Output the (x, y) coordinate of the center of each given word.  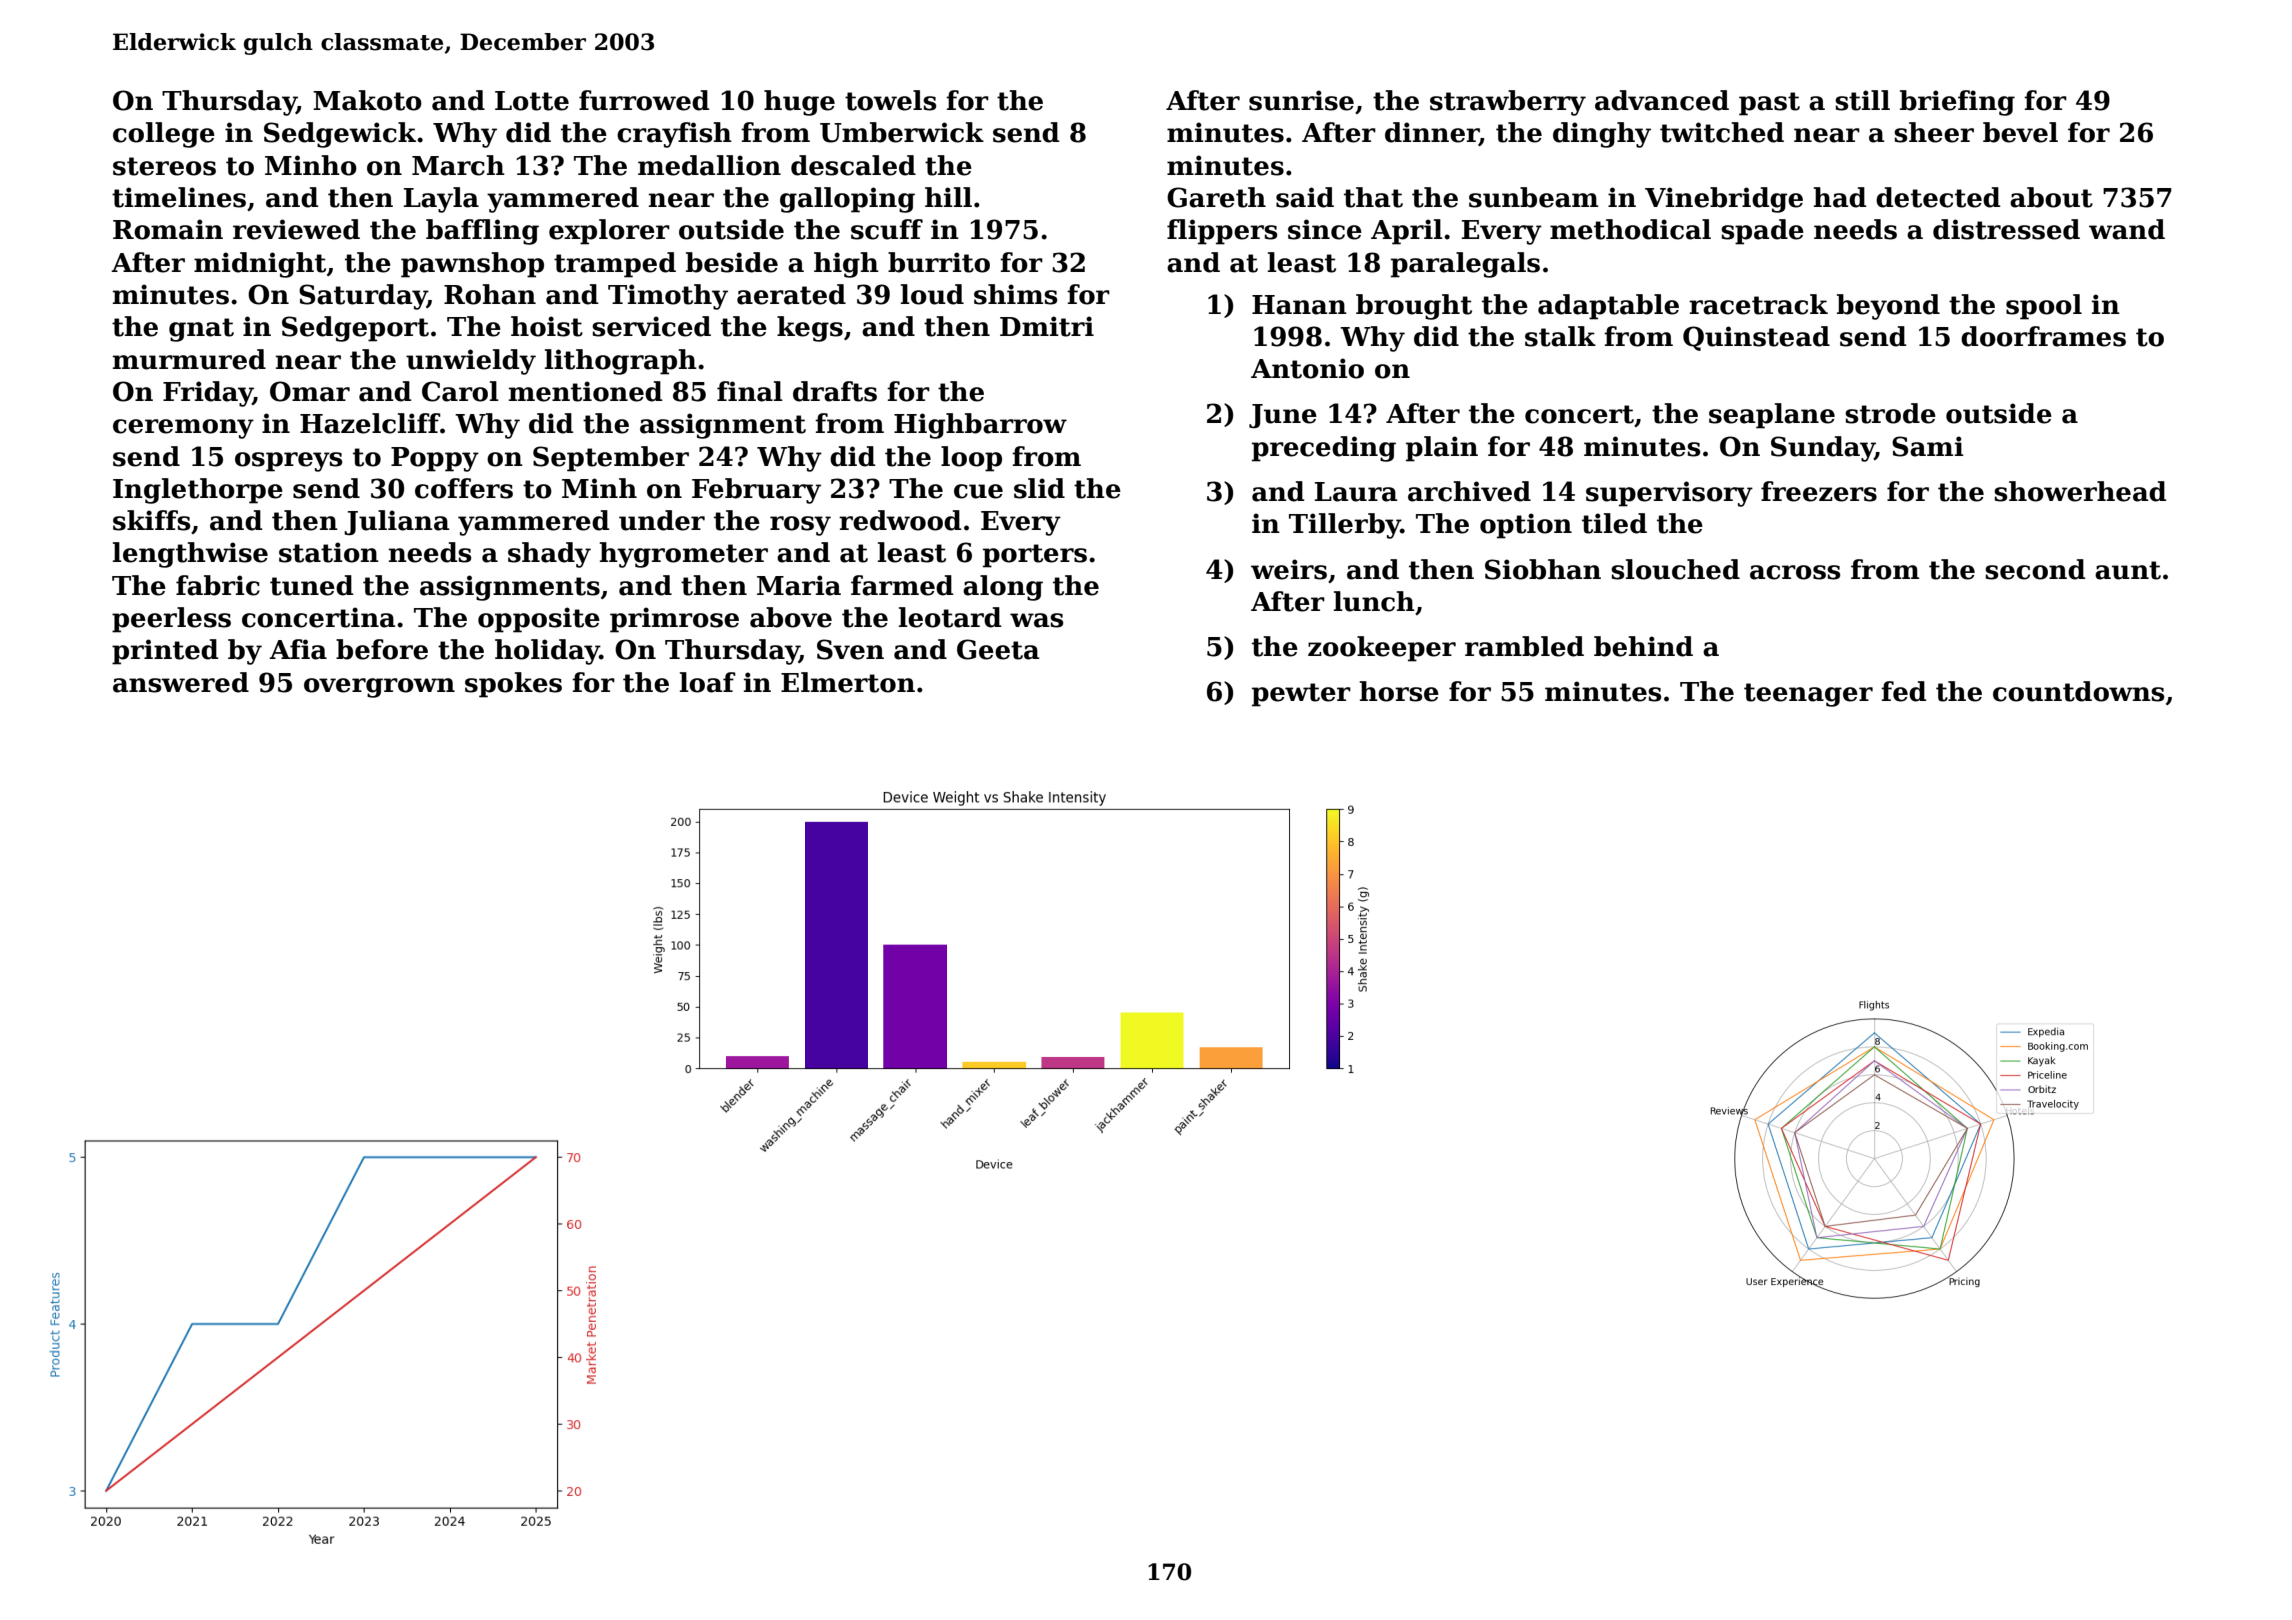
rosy (800, 526)
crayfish (674, 135)
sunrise (1301, 100)
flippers (1222, 232)
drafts (835, 391)
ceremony (183, 429)
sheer (1934, 132)
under (662, 520)
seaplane (1772, 416)
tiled (1614, 523)
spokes (513, 685)
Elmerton (848, 682)
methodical (1630, 229)
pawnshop (472, 265)
